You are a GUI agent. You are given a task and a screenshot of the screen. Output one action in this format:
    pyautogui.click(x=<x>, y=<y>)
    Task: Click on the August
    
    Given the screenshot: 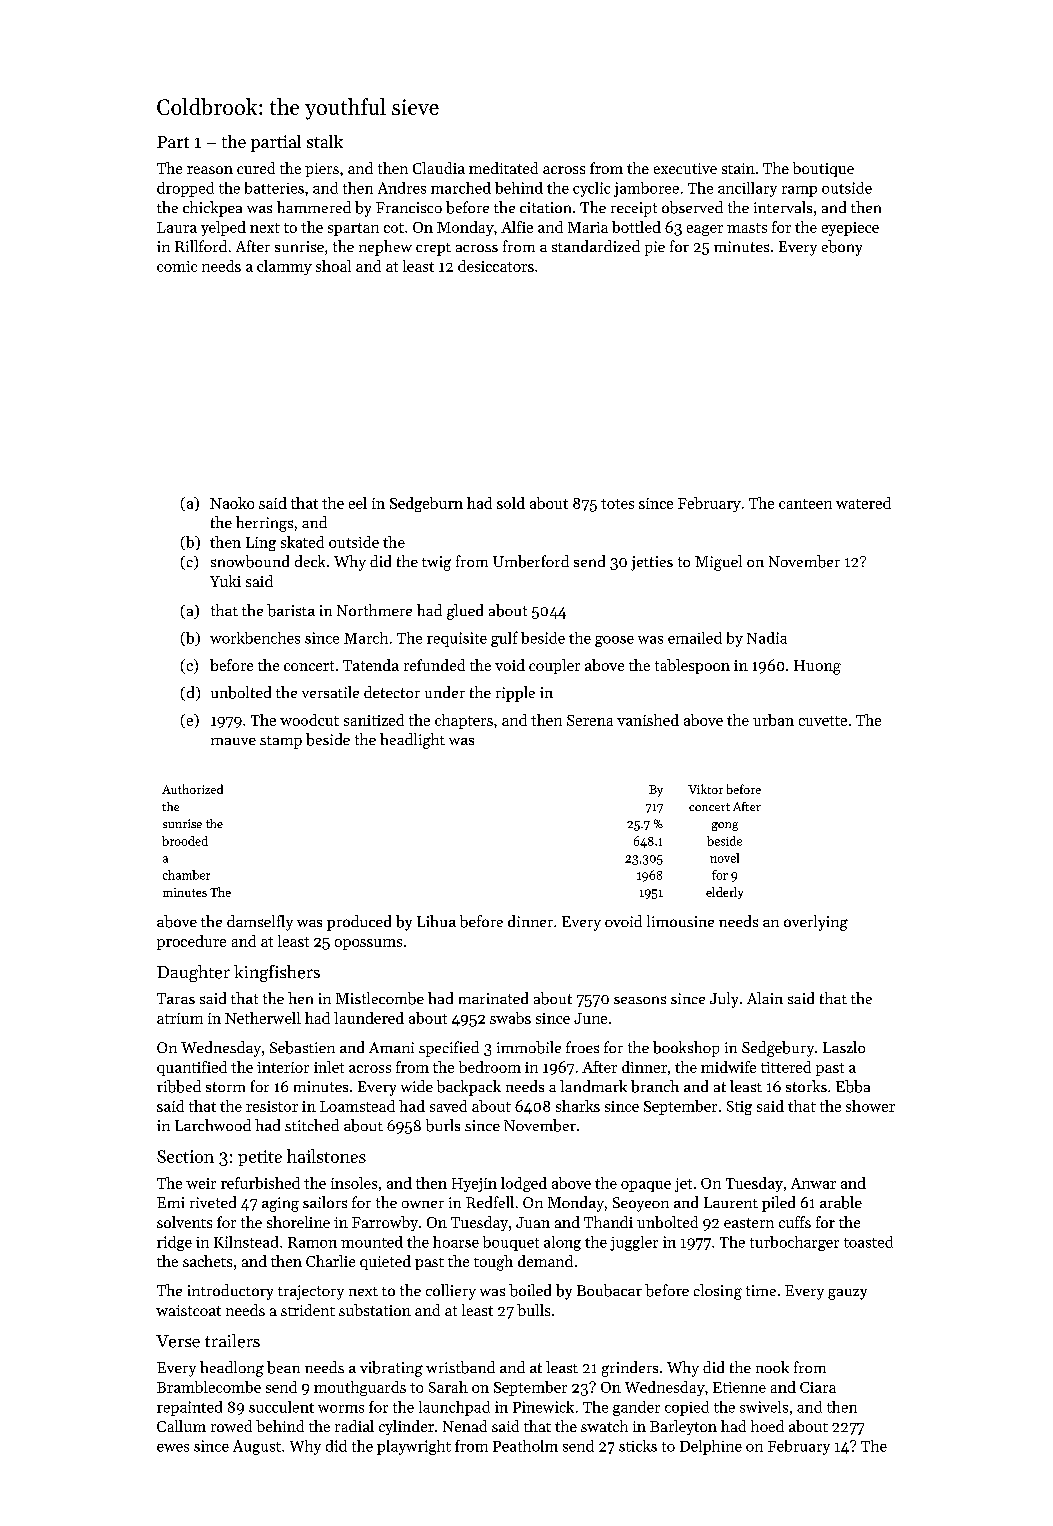 What is the action you would take?
    pyautogui.click(x=257, y=1447)
